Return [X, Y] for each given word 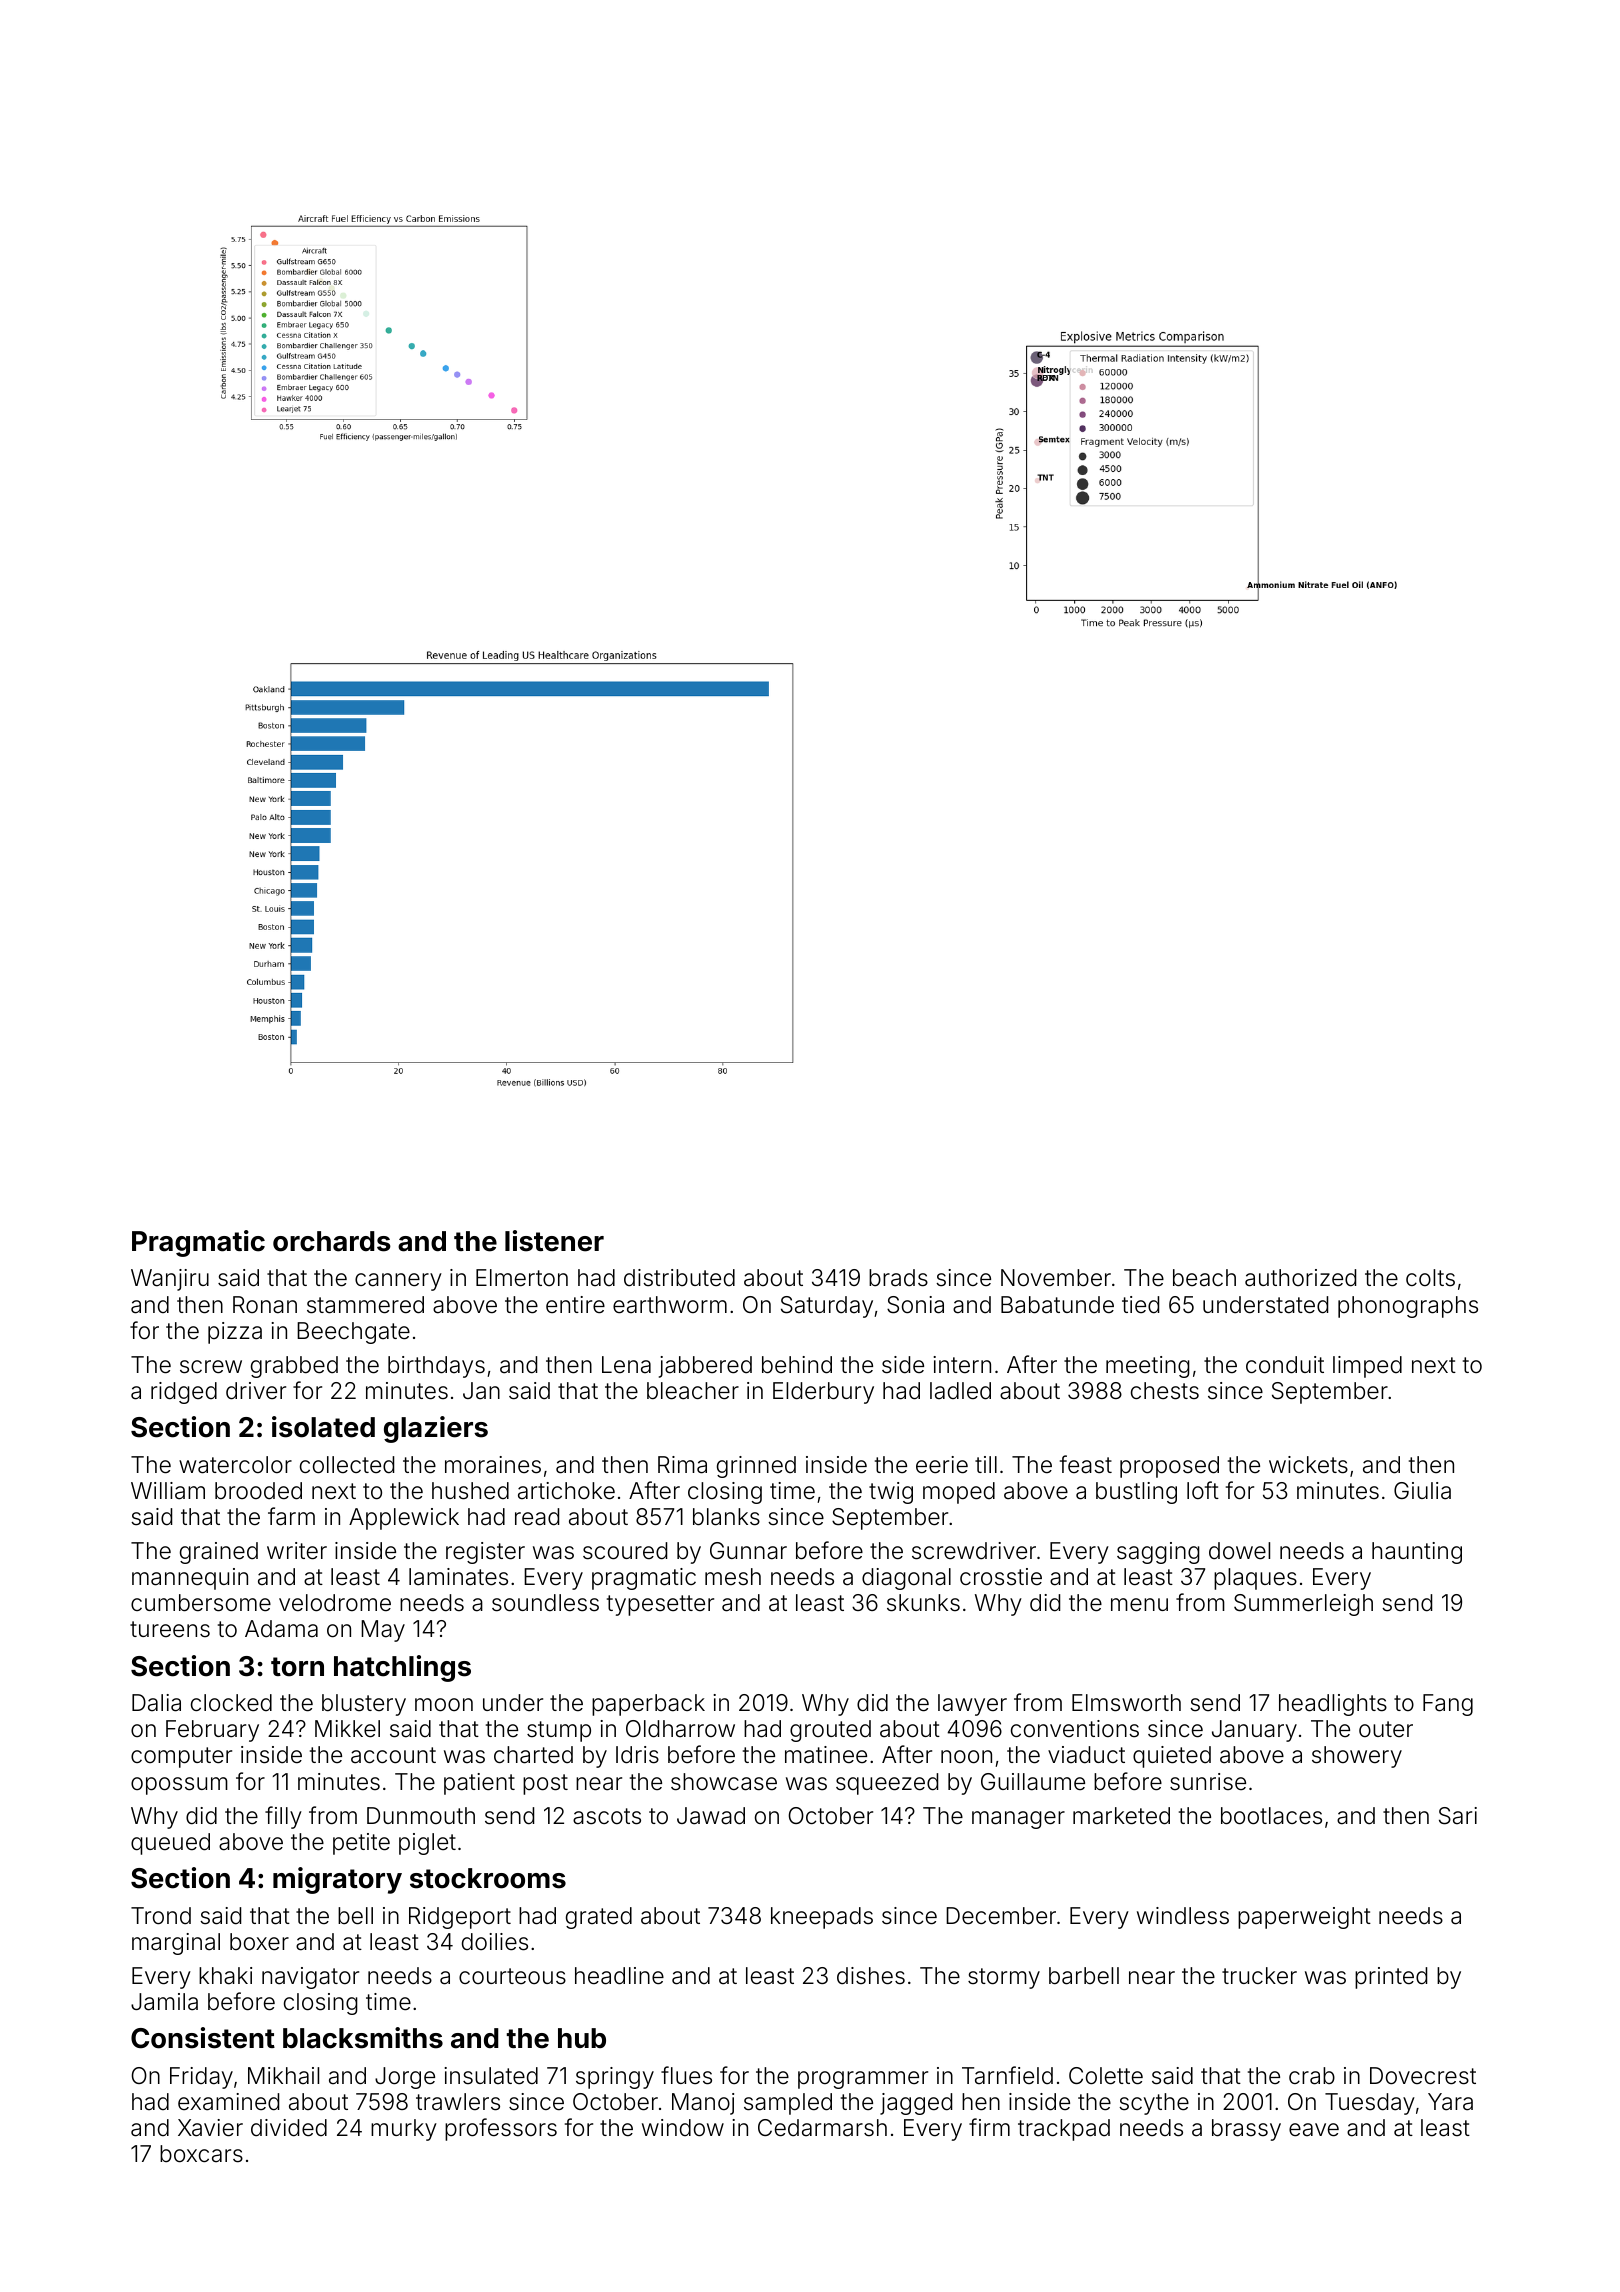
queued [170, 1844]
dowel [1239, 1551]
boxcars [201, 2154]
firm [989, 2127]
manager [1018, 1820]
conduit [1285, 1365]
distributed [679, 1278]
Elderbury [823, 1393]
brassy [1246, 2130]
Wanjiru [170, 1280]
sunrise [1208, 1781]
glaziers [436, 1429]
